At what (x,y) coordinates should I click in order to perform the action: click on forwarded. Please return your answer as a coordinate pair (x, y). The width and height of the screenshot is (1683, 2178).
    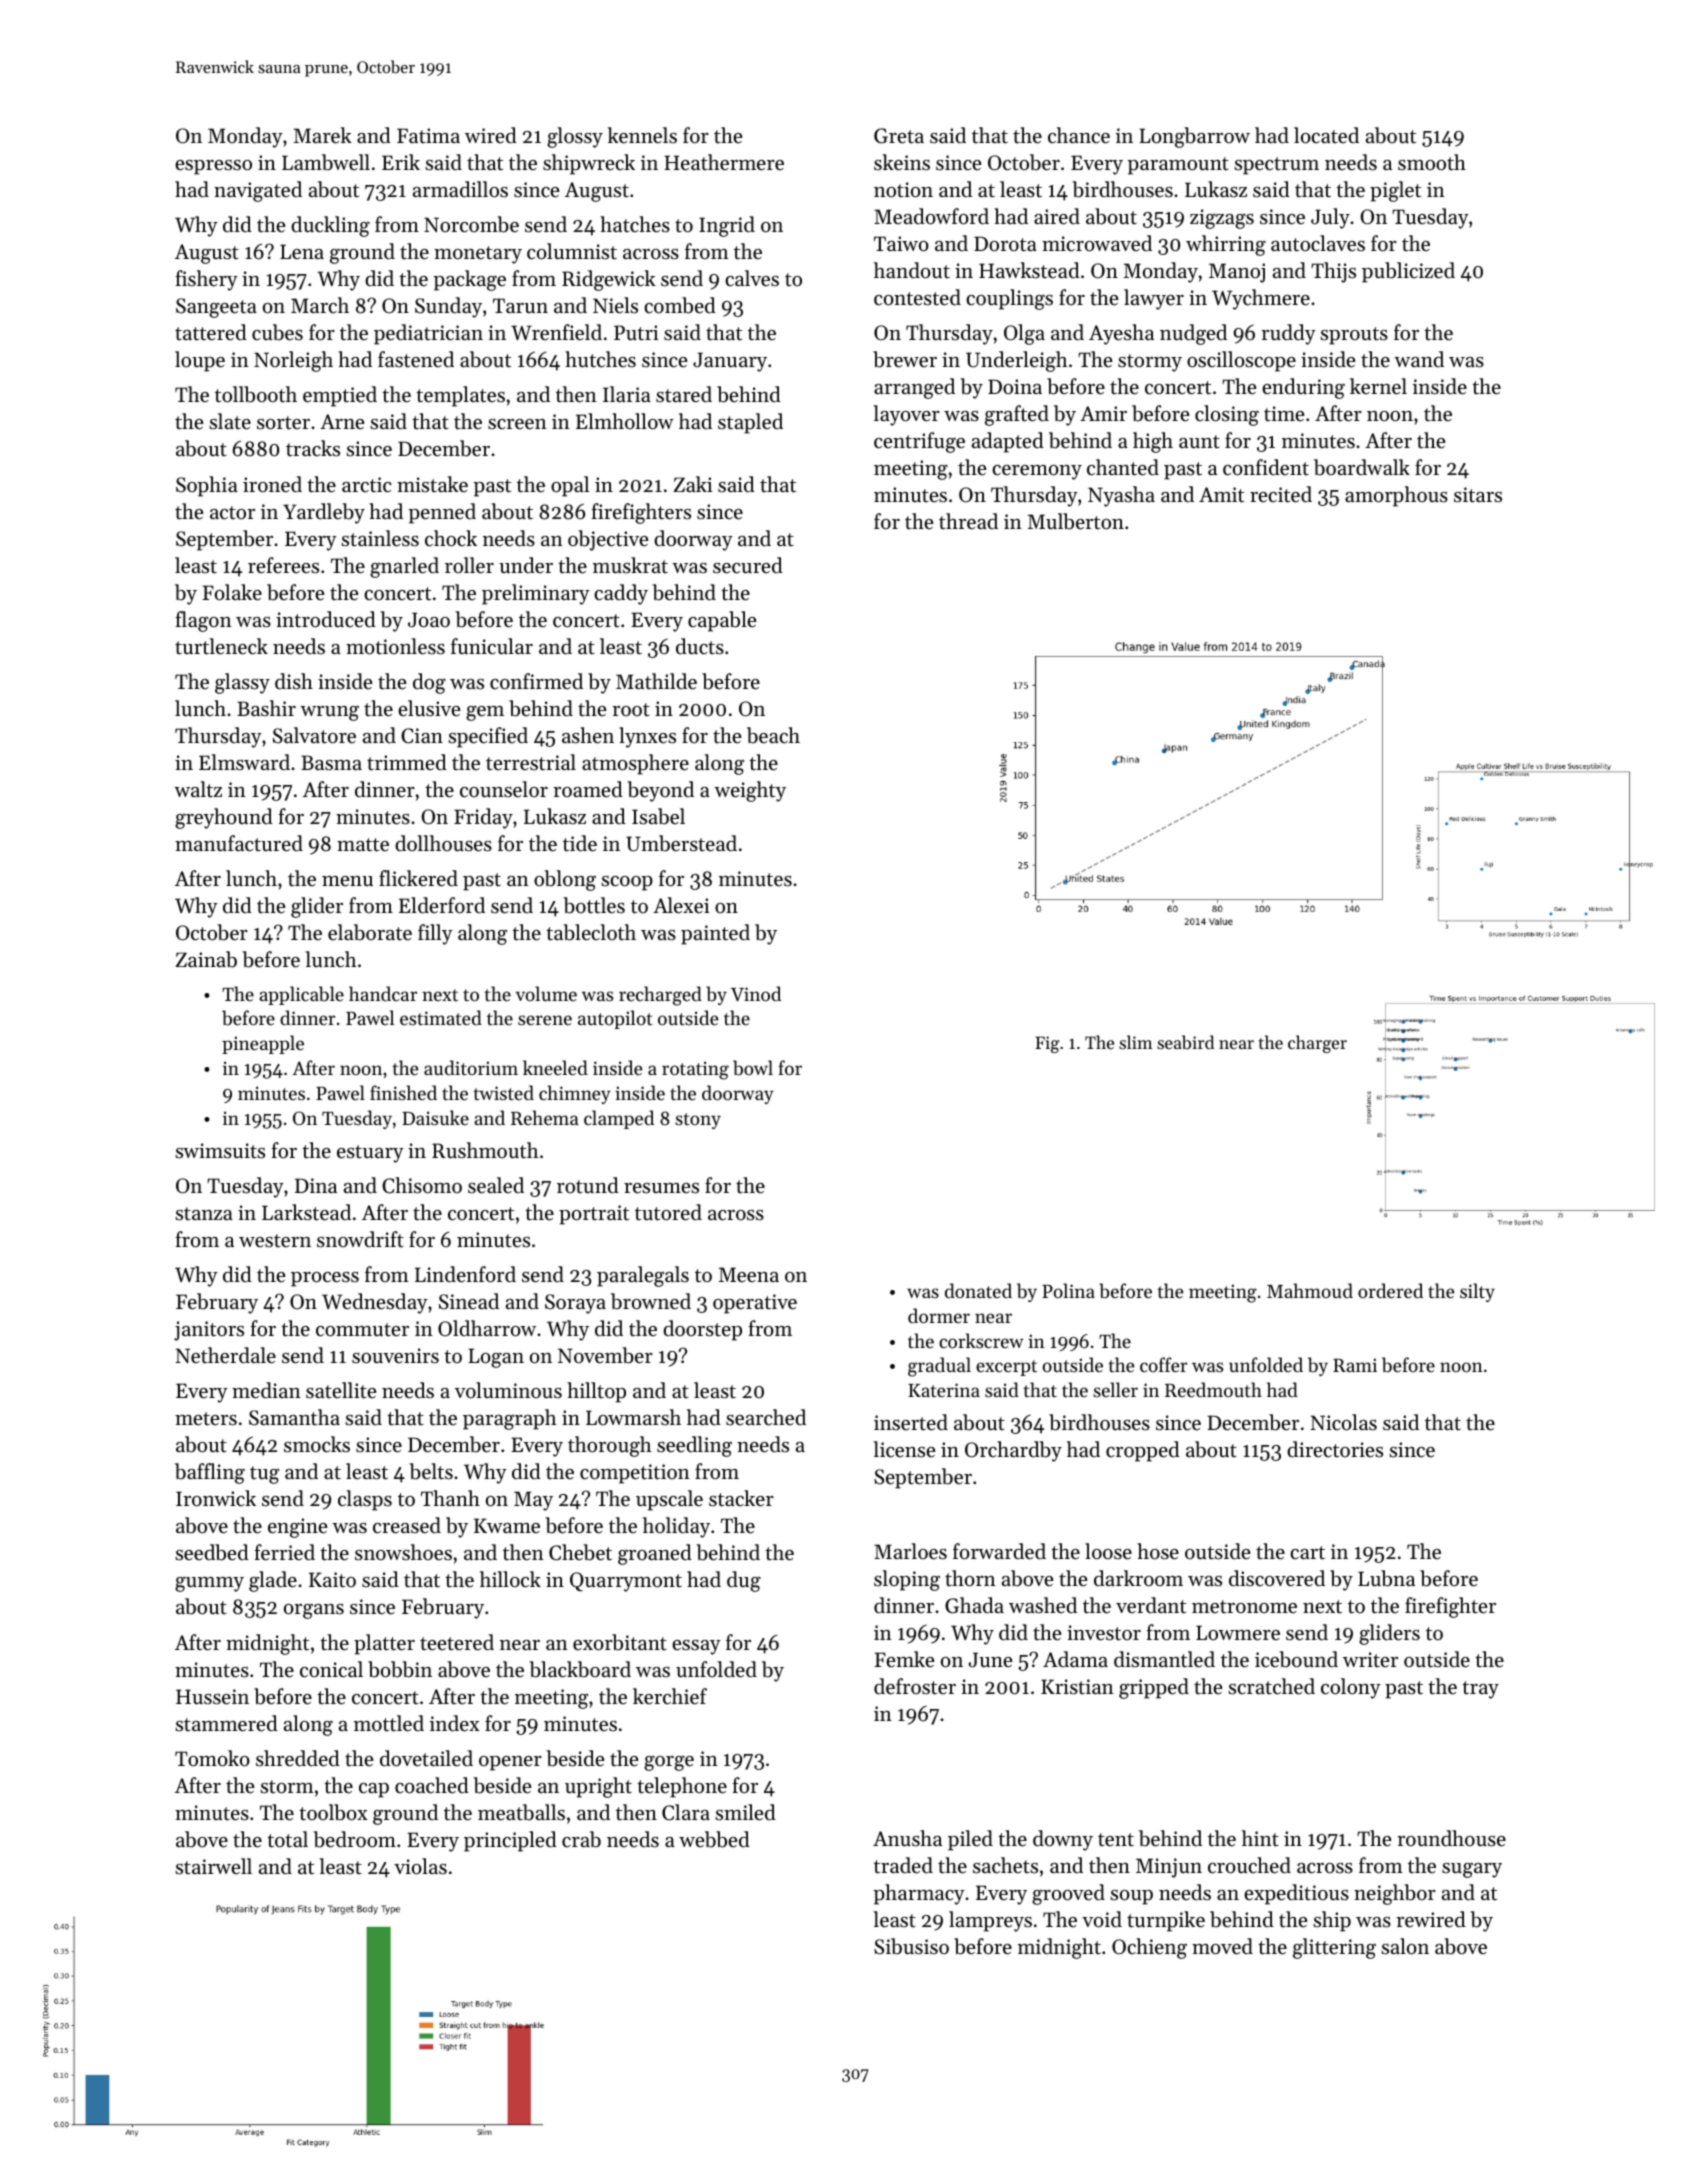
    Looking at the image, I should click on (999, 1551).
